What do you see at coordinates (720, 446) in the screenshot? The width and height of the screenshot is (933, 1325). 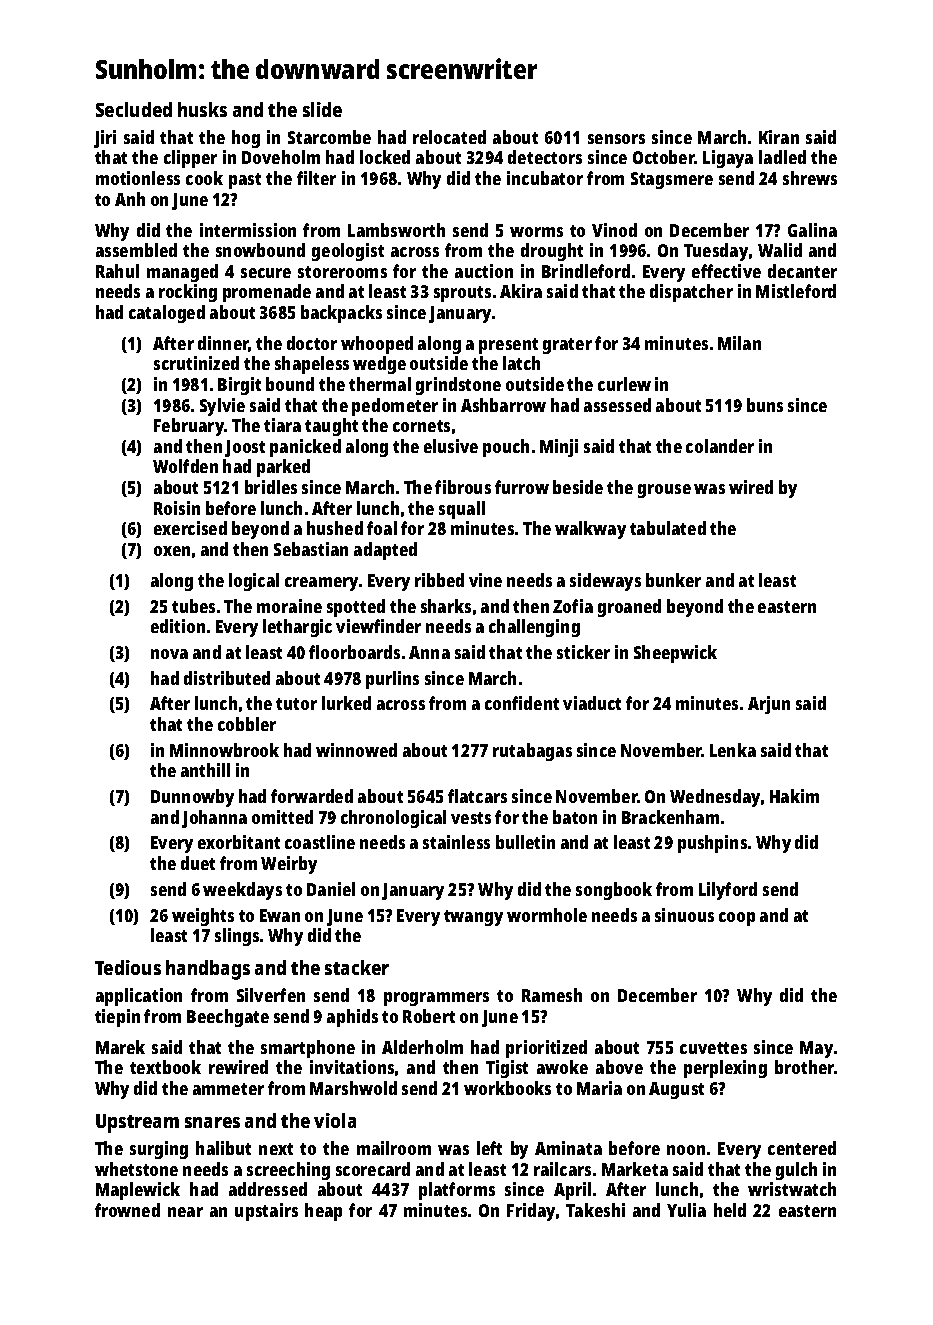 I see `colander` at bounding box center [720, 446].
